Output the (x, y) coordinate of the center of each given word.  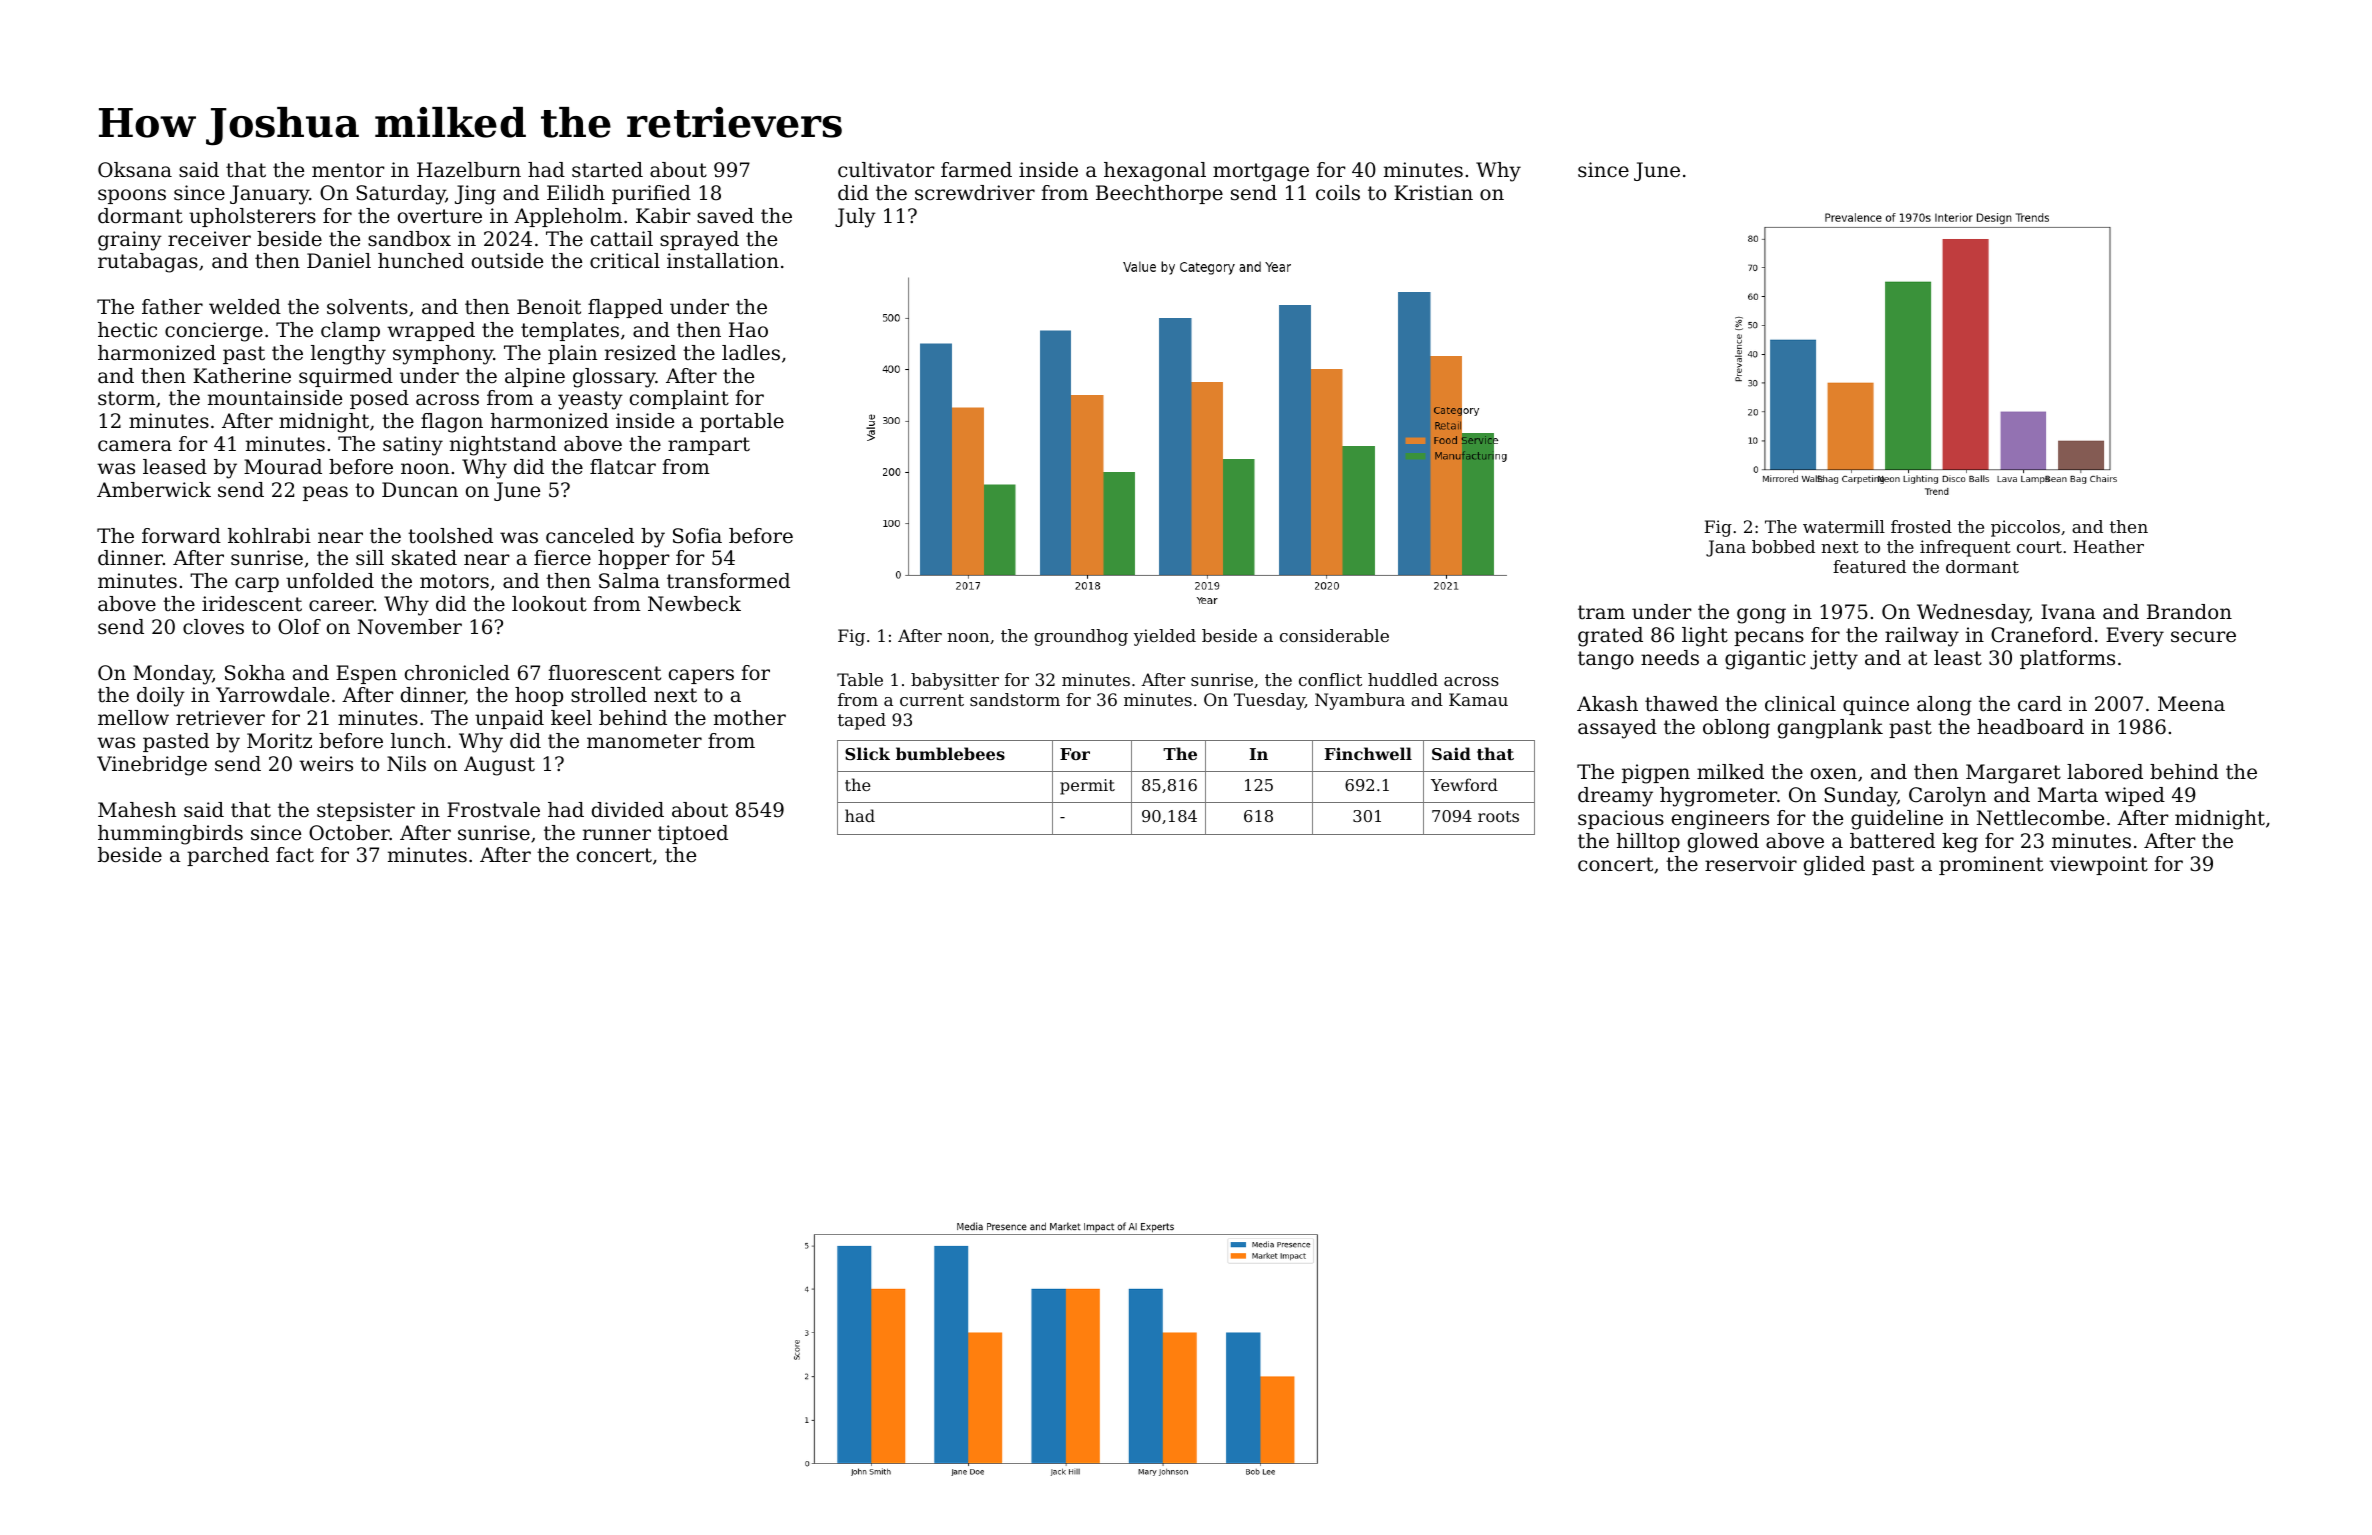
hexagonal (1155, 172)
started (607, 170)
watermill (1844, 526)
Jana (1726, 548)
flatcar (623, 467)
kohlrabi (269, 536)
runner (617, 835)
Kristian (1433, 193)
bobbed (1783, 546)
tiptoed (693, 834)
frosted (1921, 526)
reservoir (1751, 864)
